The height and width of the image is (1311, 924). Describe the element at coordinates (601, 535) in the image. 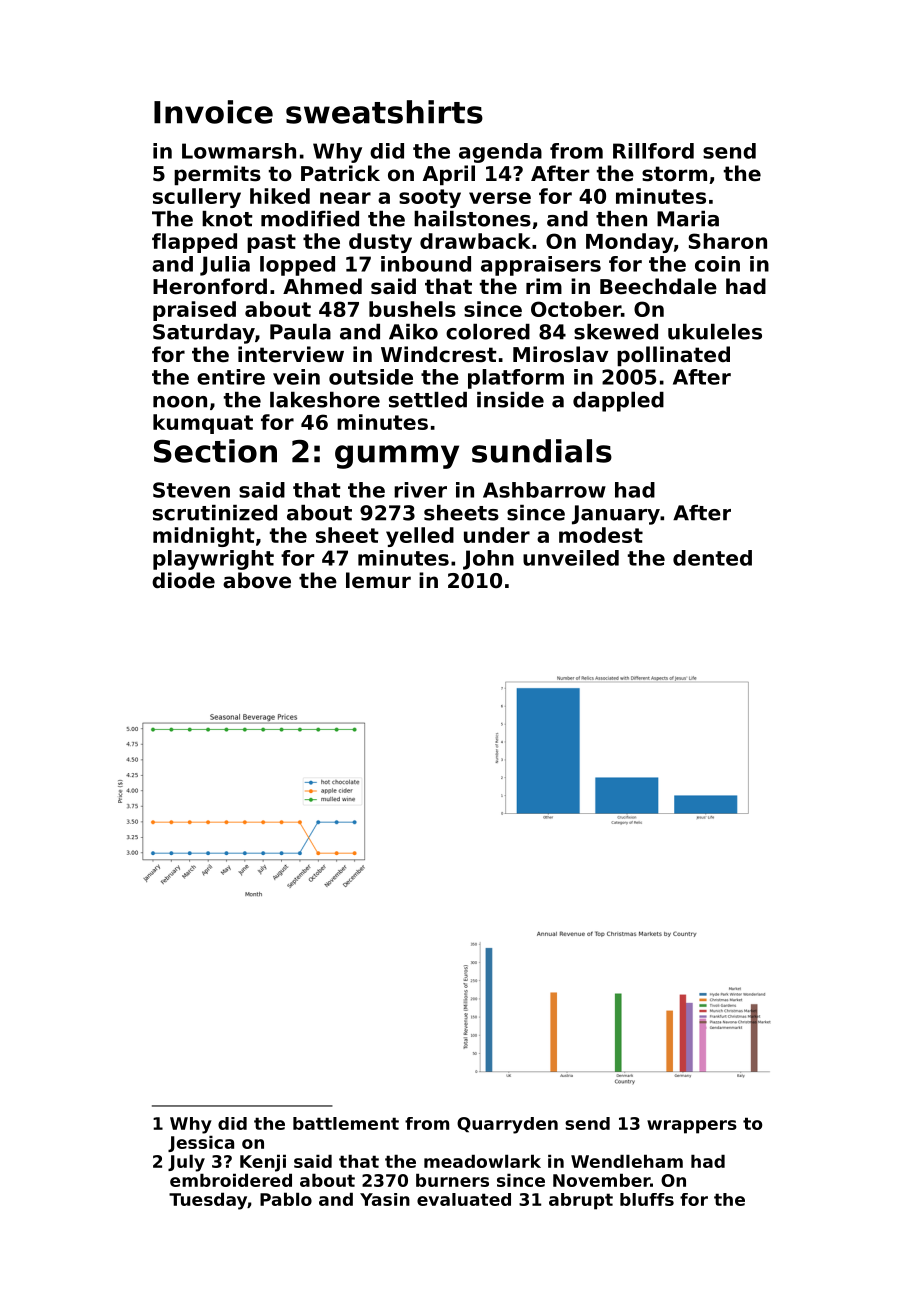

I see `modest` at that location.
